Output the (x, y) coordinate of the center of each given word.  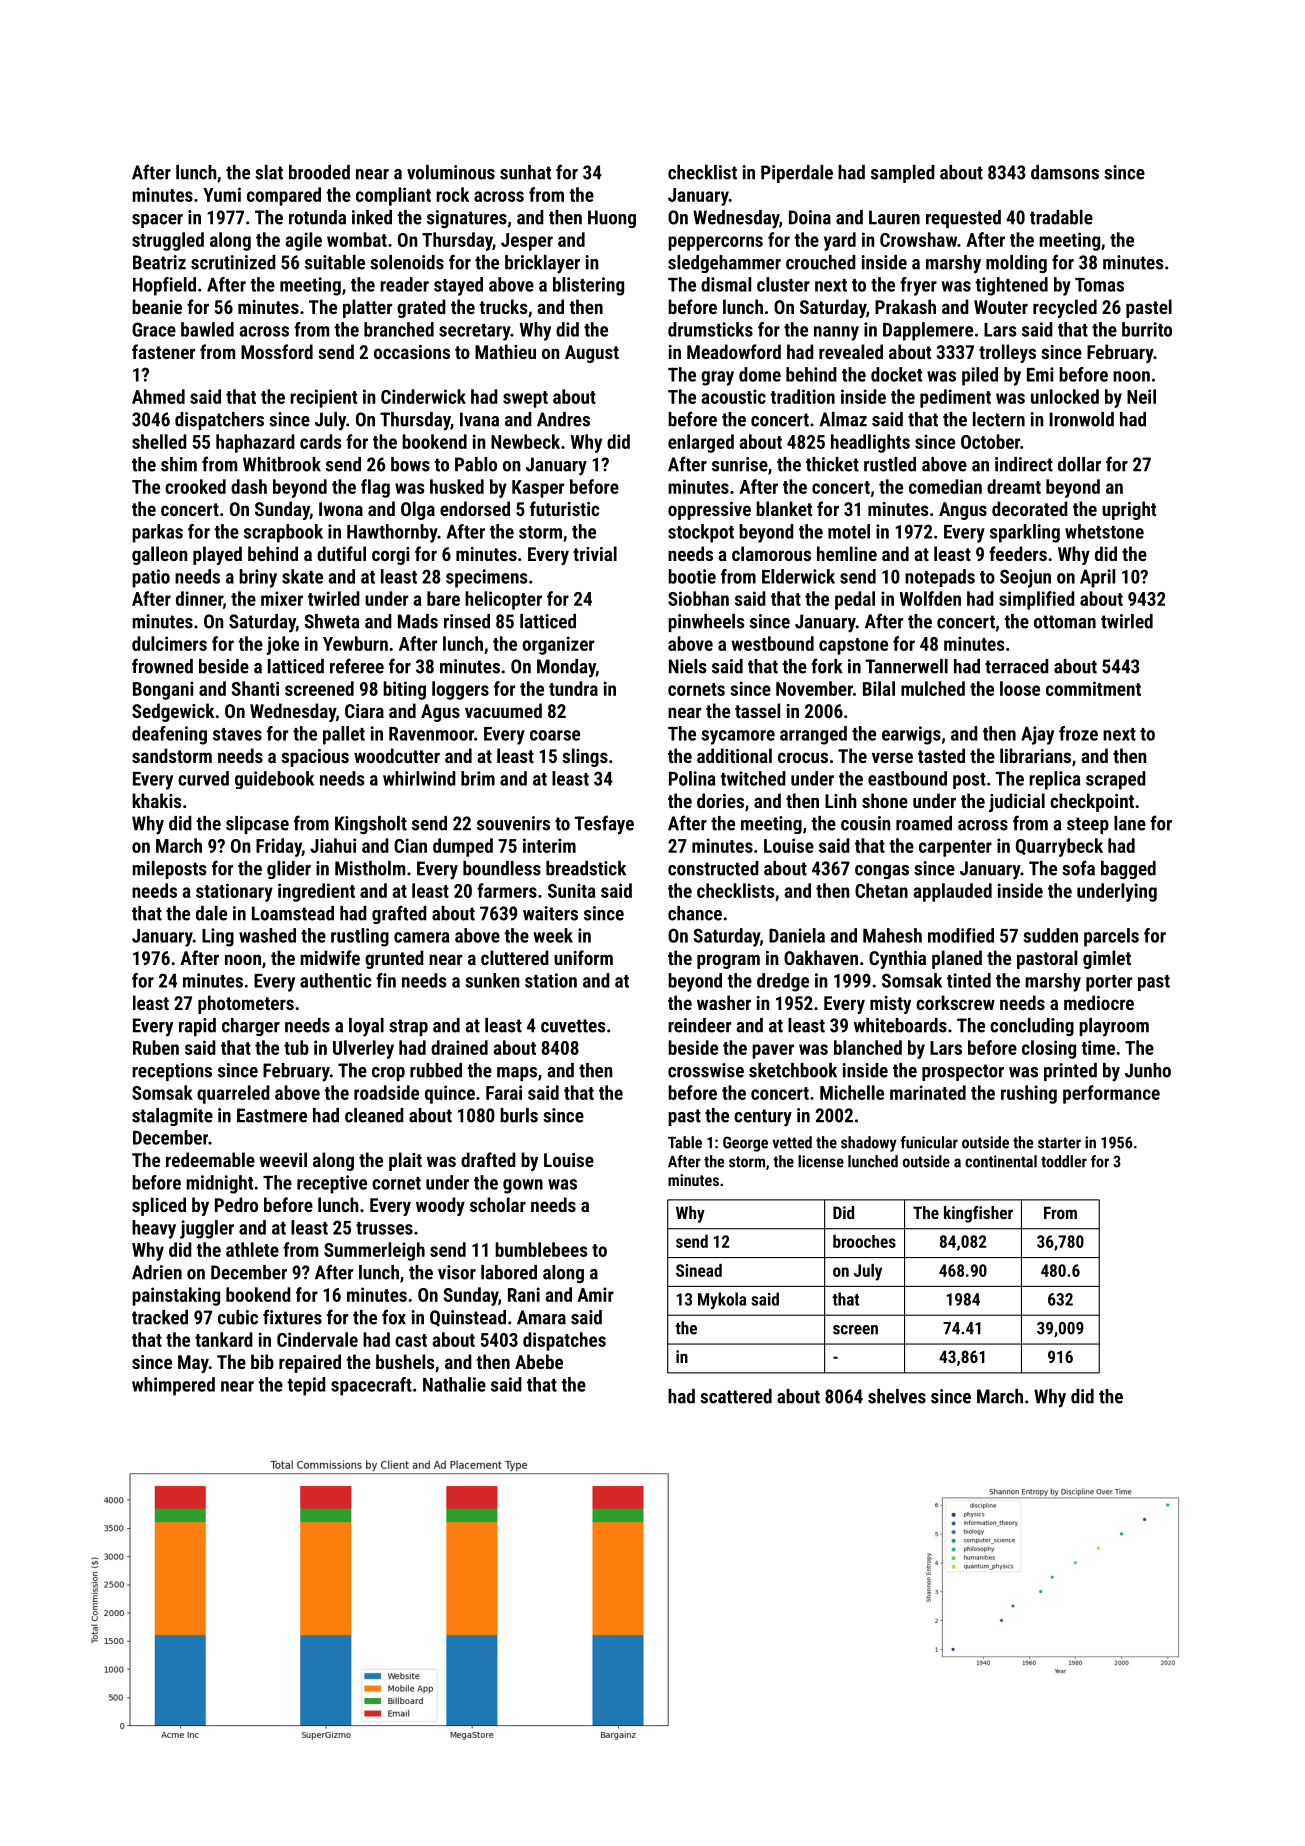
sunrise (740, 464)
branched (399, 329)
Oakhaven (821, 957)
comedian (945, 486)
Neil (1141, 396)
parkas (157, 533)
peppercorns (715, 243)
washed (267, 935)
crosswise (706, 1070)
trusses (384, 1228)
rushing (1029, 1094)
